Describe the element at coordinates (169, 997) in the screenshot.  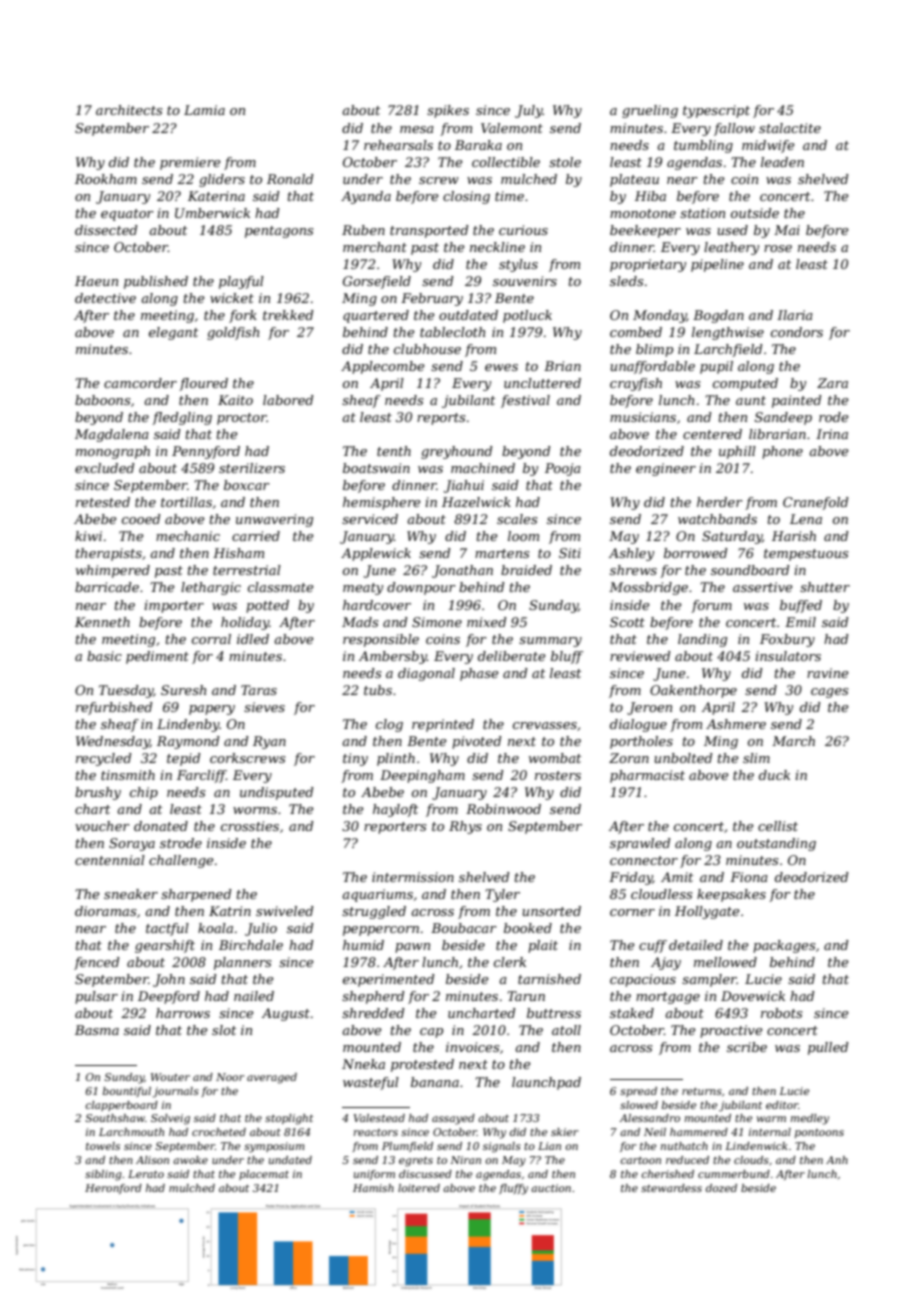
I see `Deepford` at that location.
